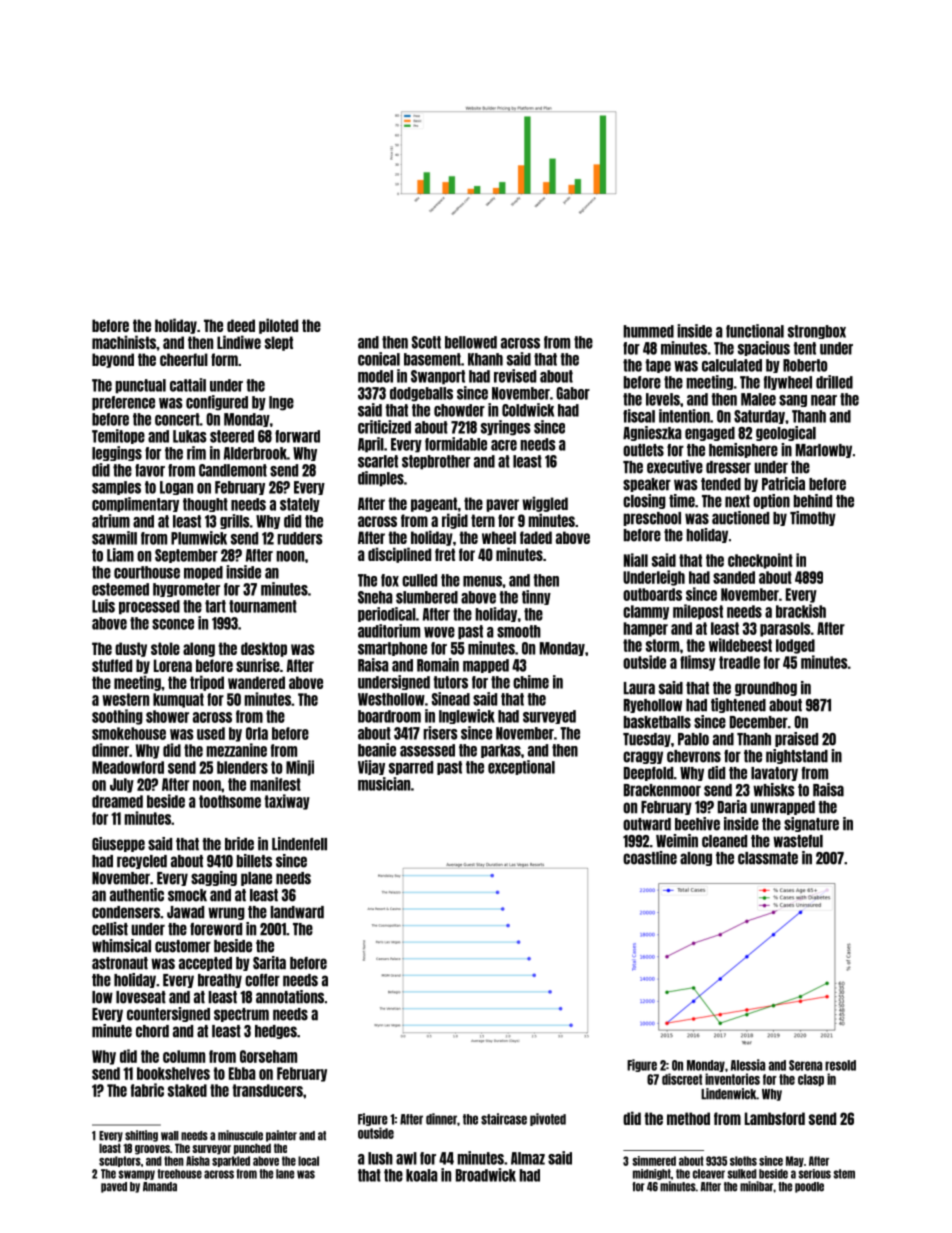 This image has height=1233, width=952. Describe the element at coordinates (445, 554) in the image. I see `fret` at that location.
